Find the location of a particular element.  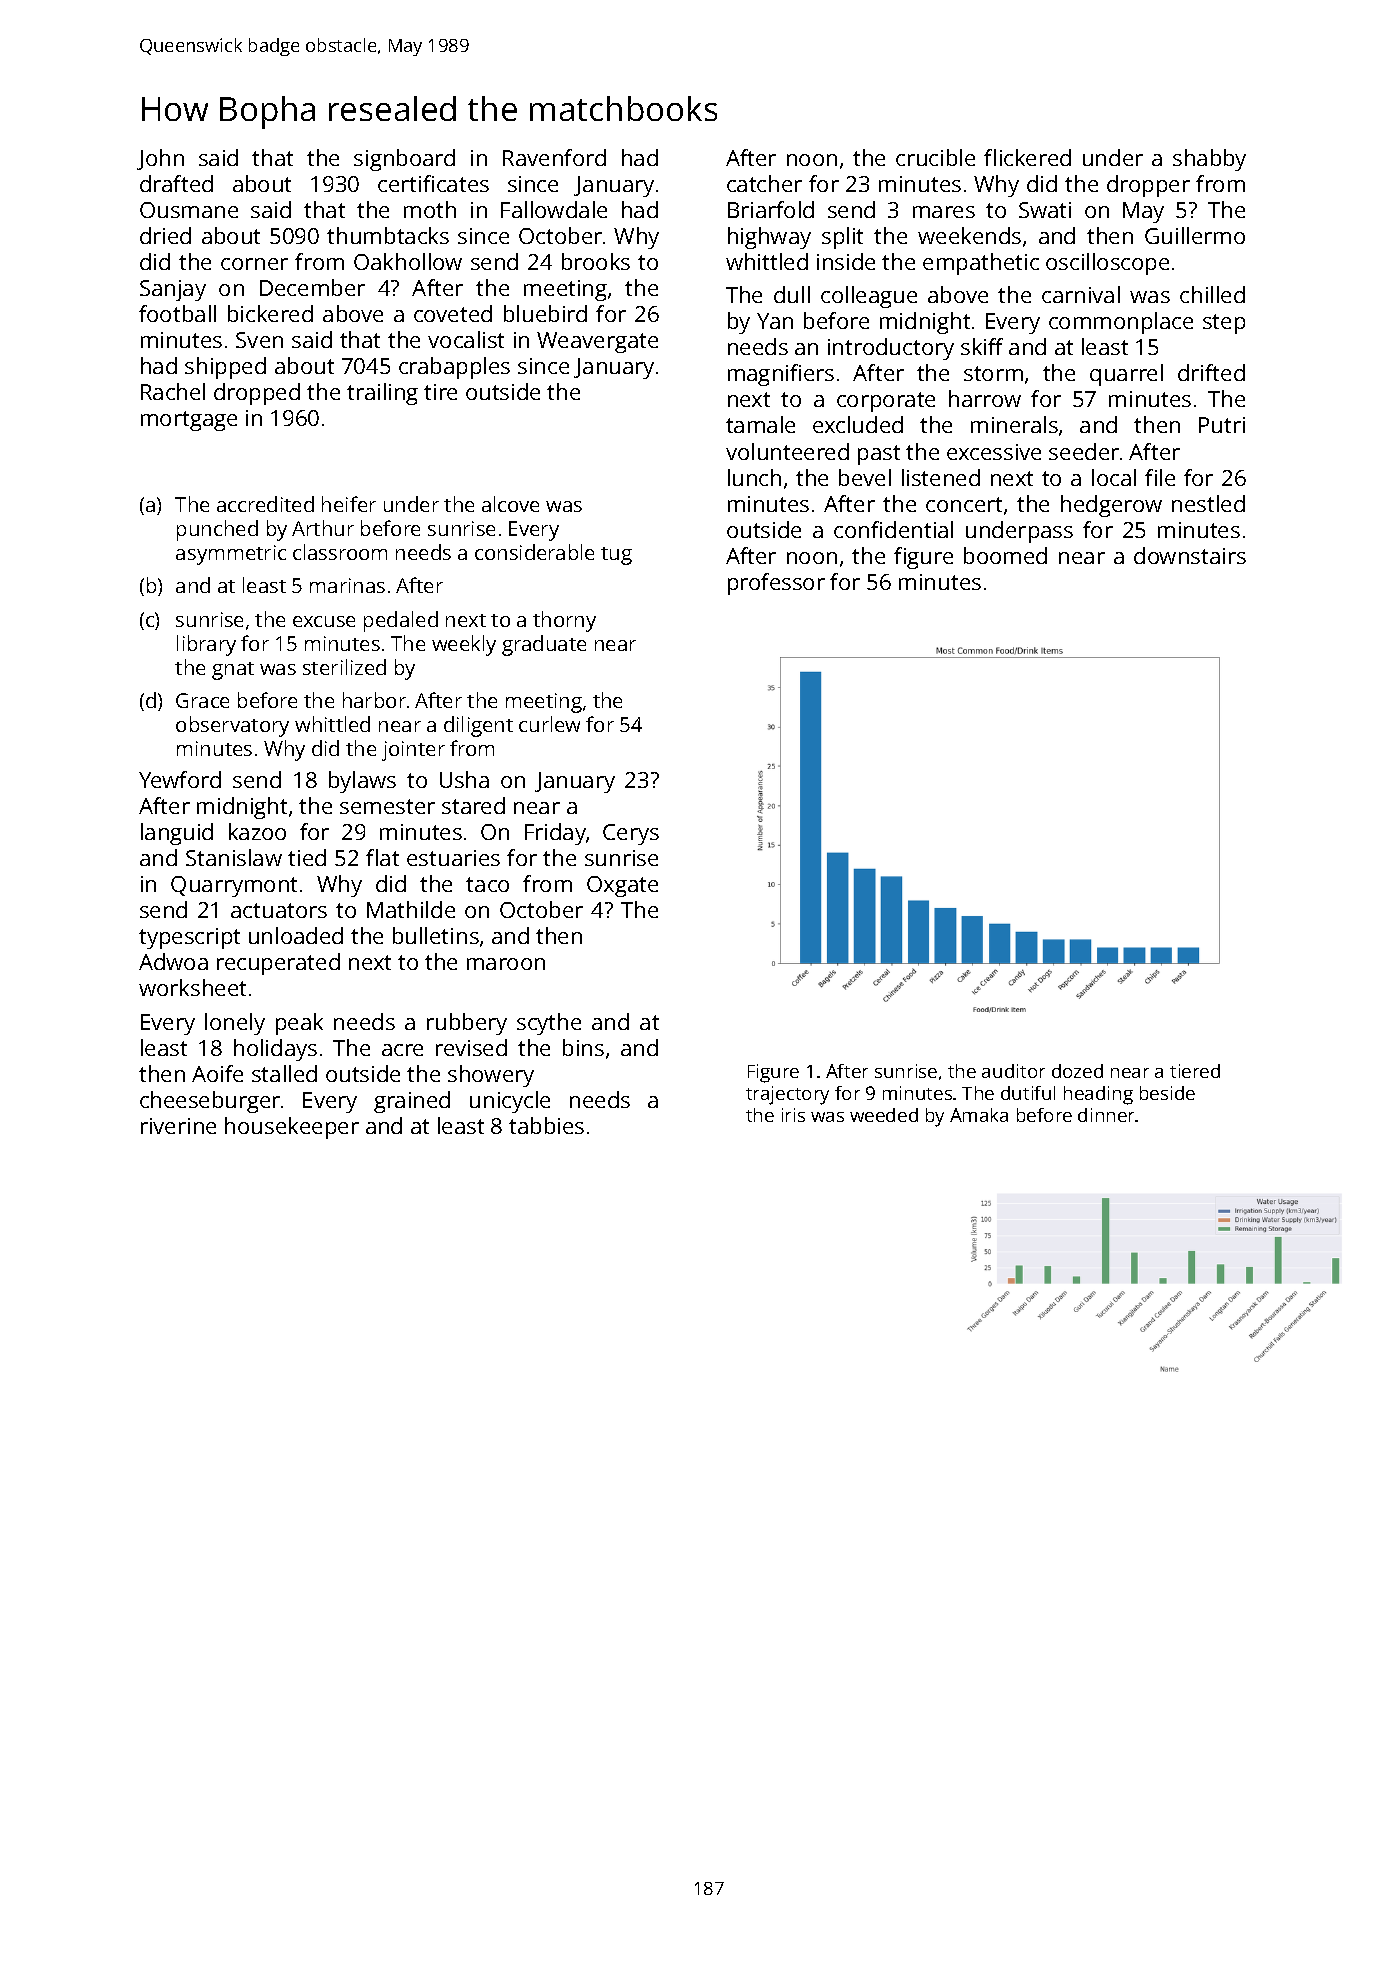

signboard is located at coordinates (404, 160).
